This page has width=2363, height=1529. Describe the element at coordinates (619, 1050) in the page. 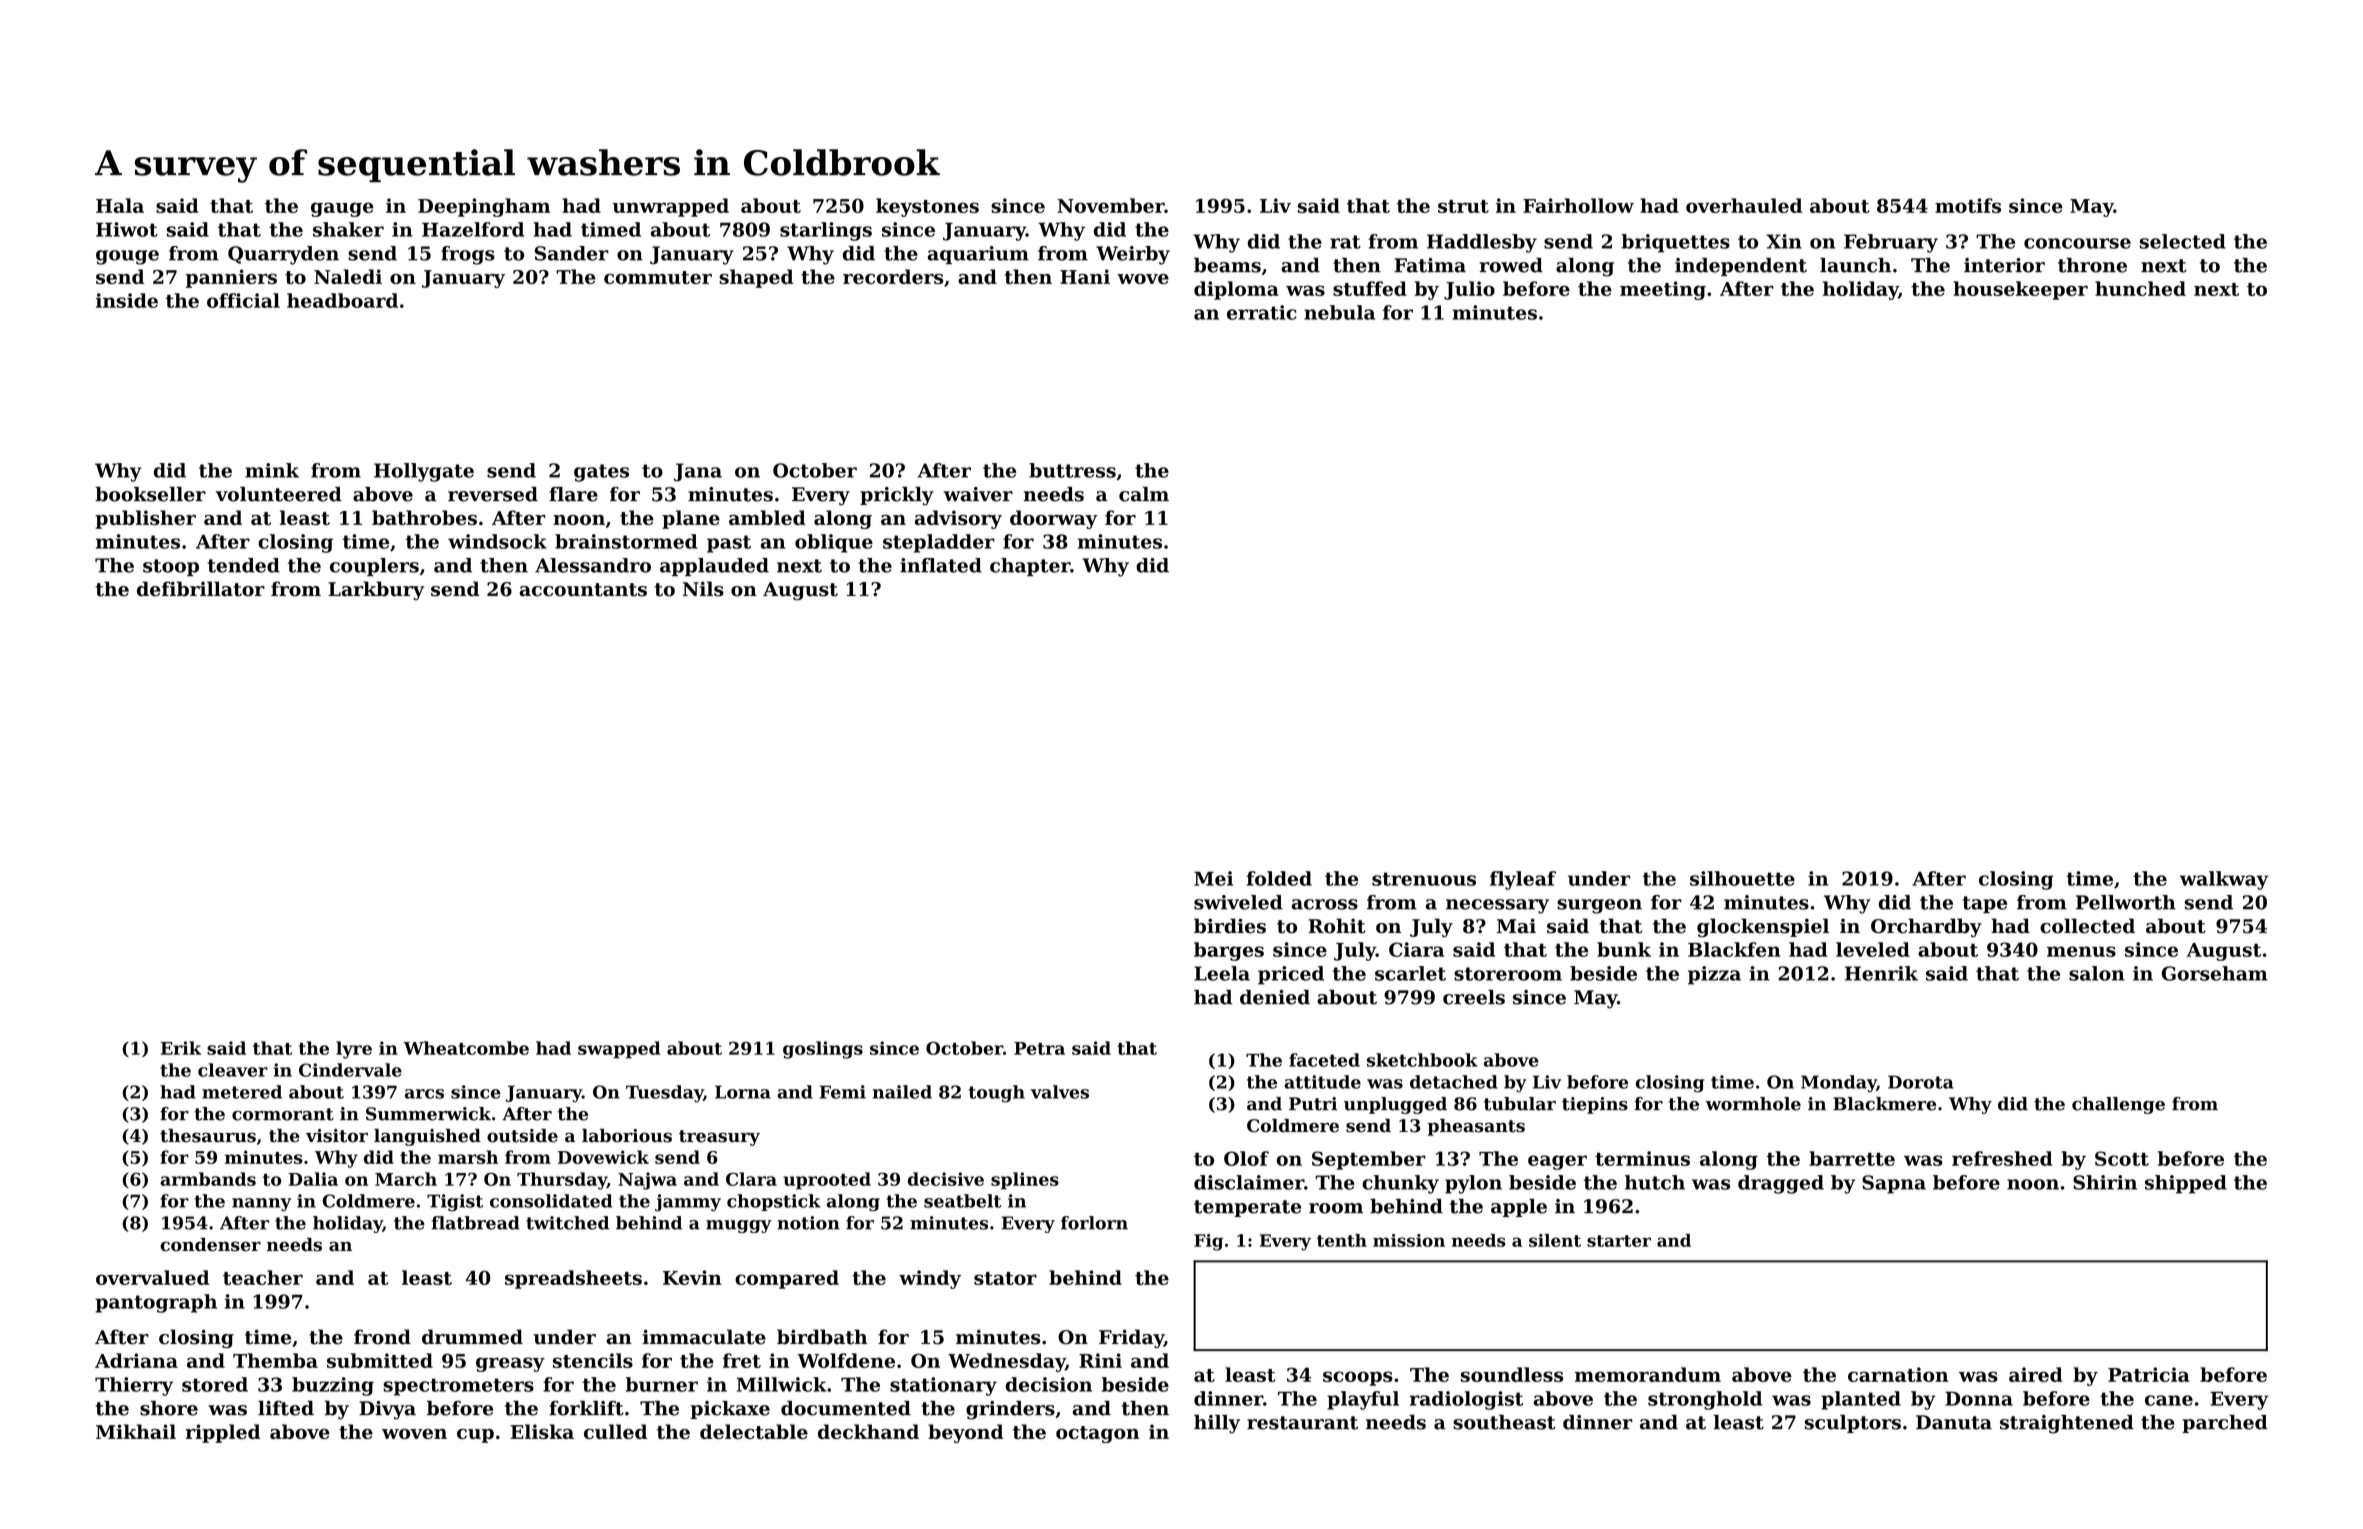

I see `swapped` at that location.
